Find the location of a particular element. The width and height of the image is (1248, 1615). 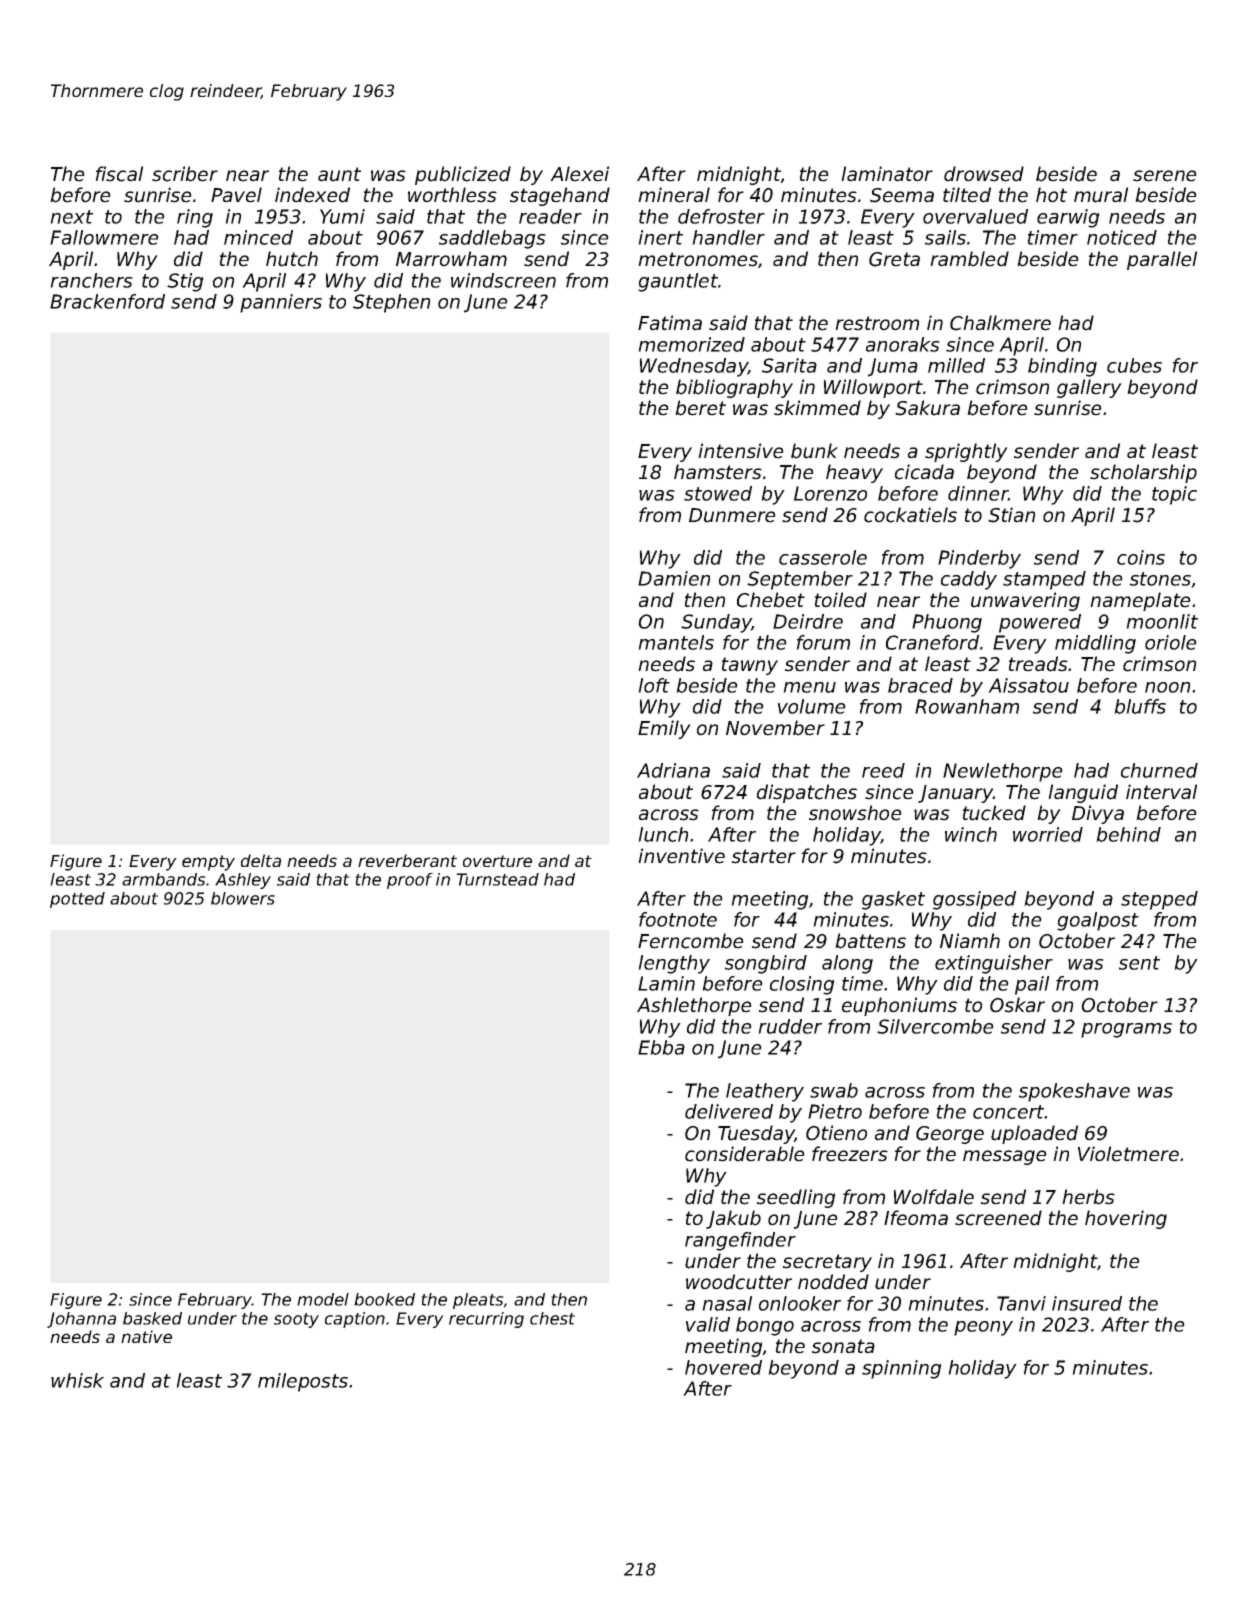

loft is located at coordinates (654, 685).
